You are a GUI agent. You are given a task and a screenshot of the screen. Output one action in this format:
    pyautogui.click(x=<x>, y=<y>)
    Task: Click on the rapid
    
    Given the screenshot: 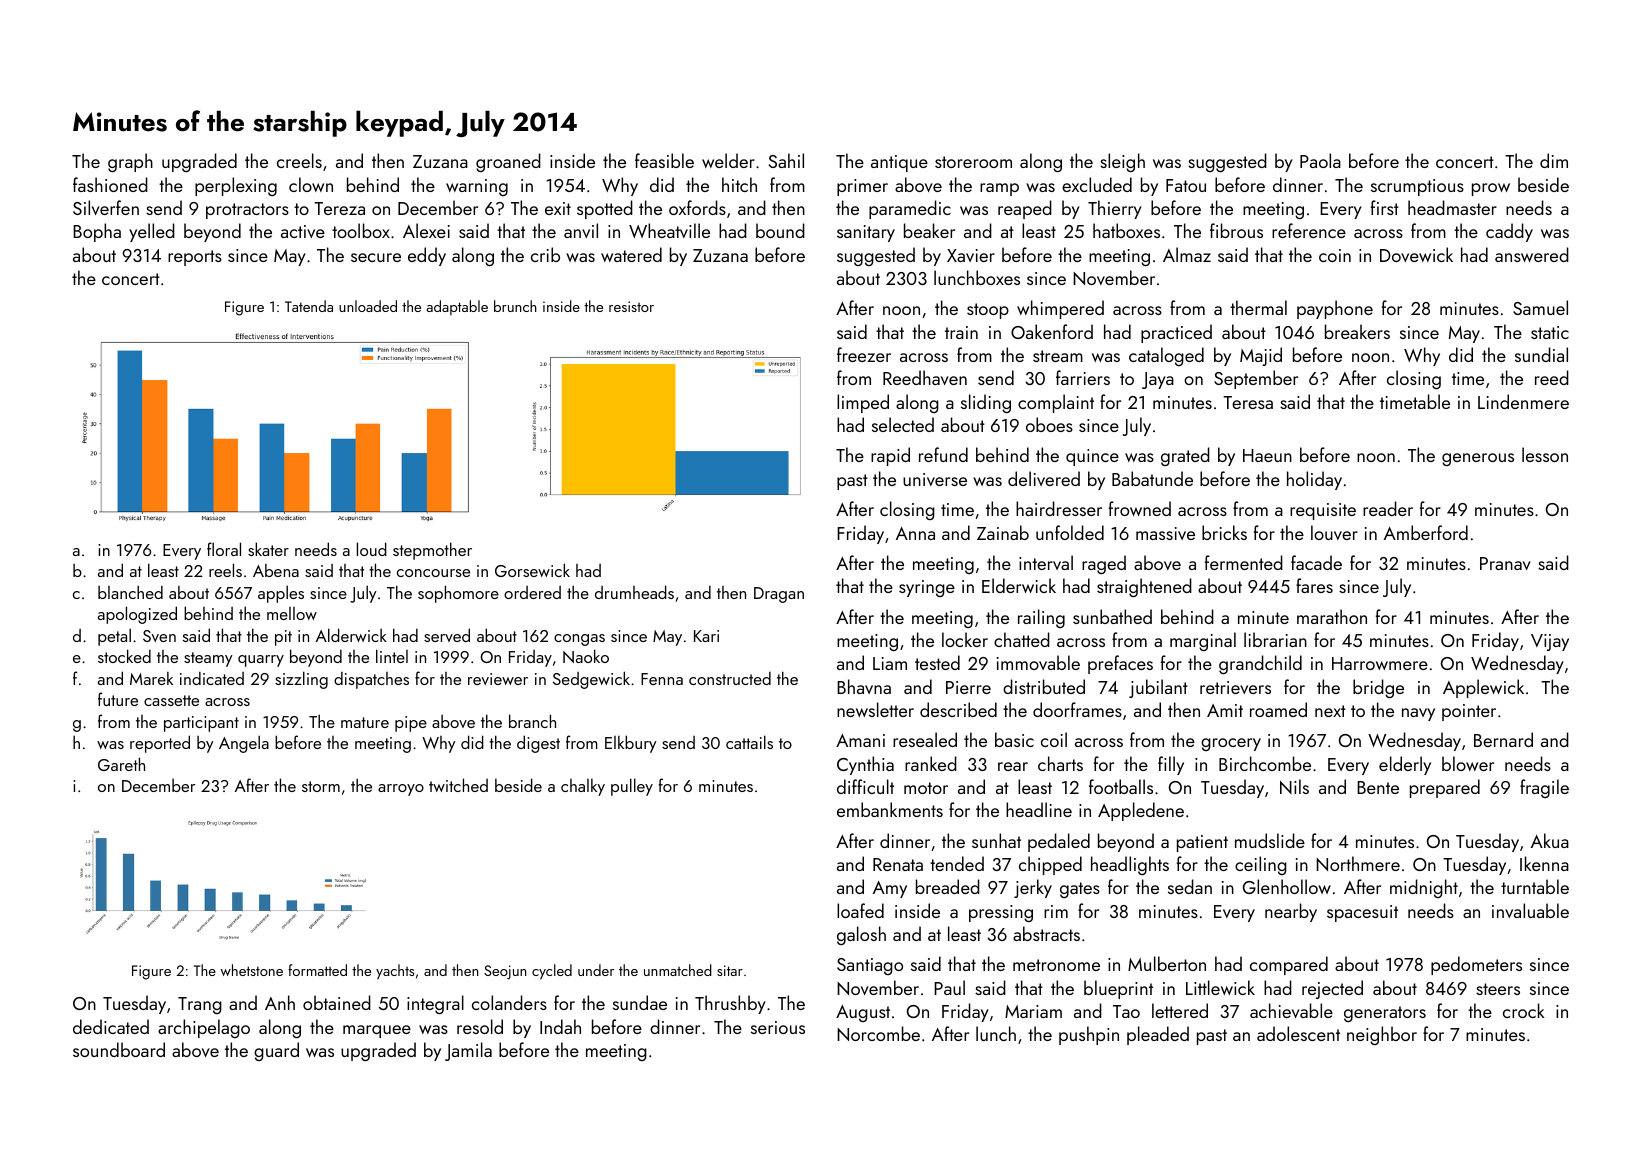 What is the action you would take?
    pyautogui.click(x=890, y=456)
